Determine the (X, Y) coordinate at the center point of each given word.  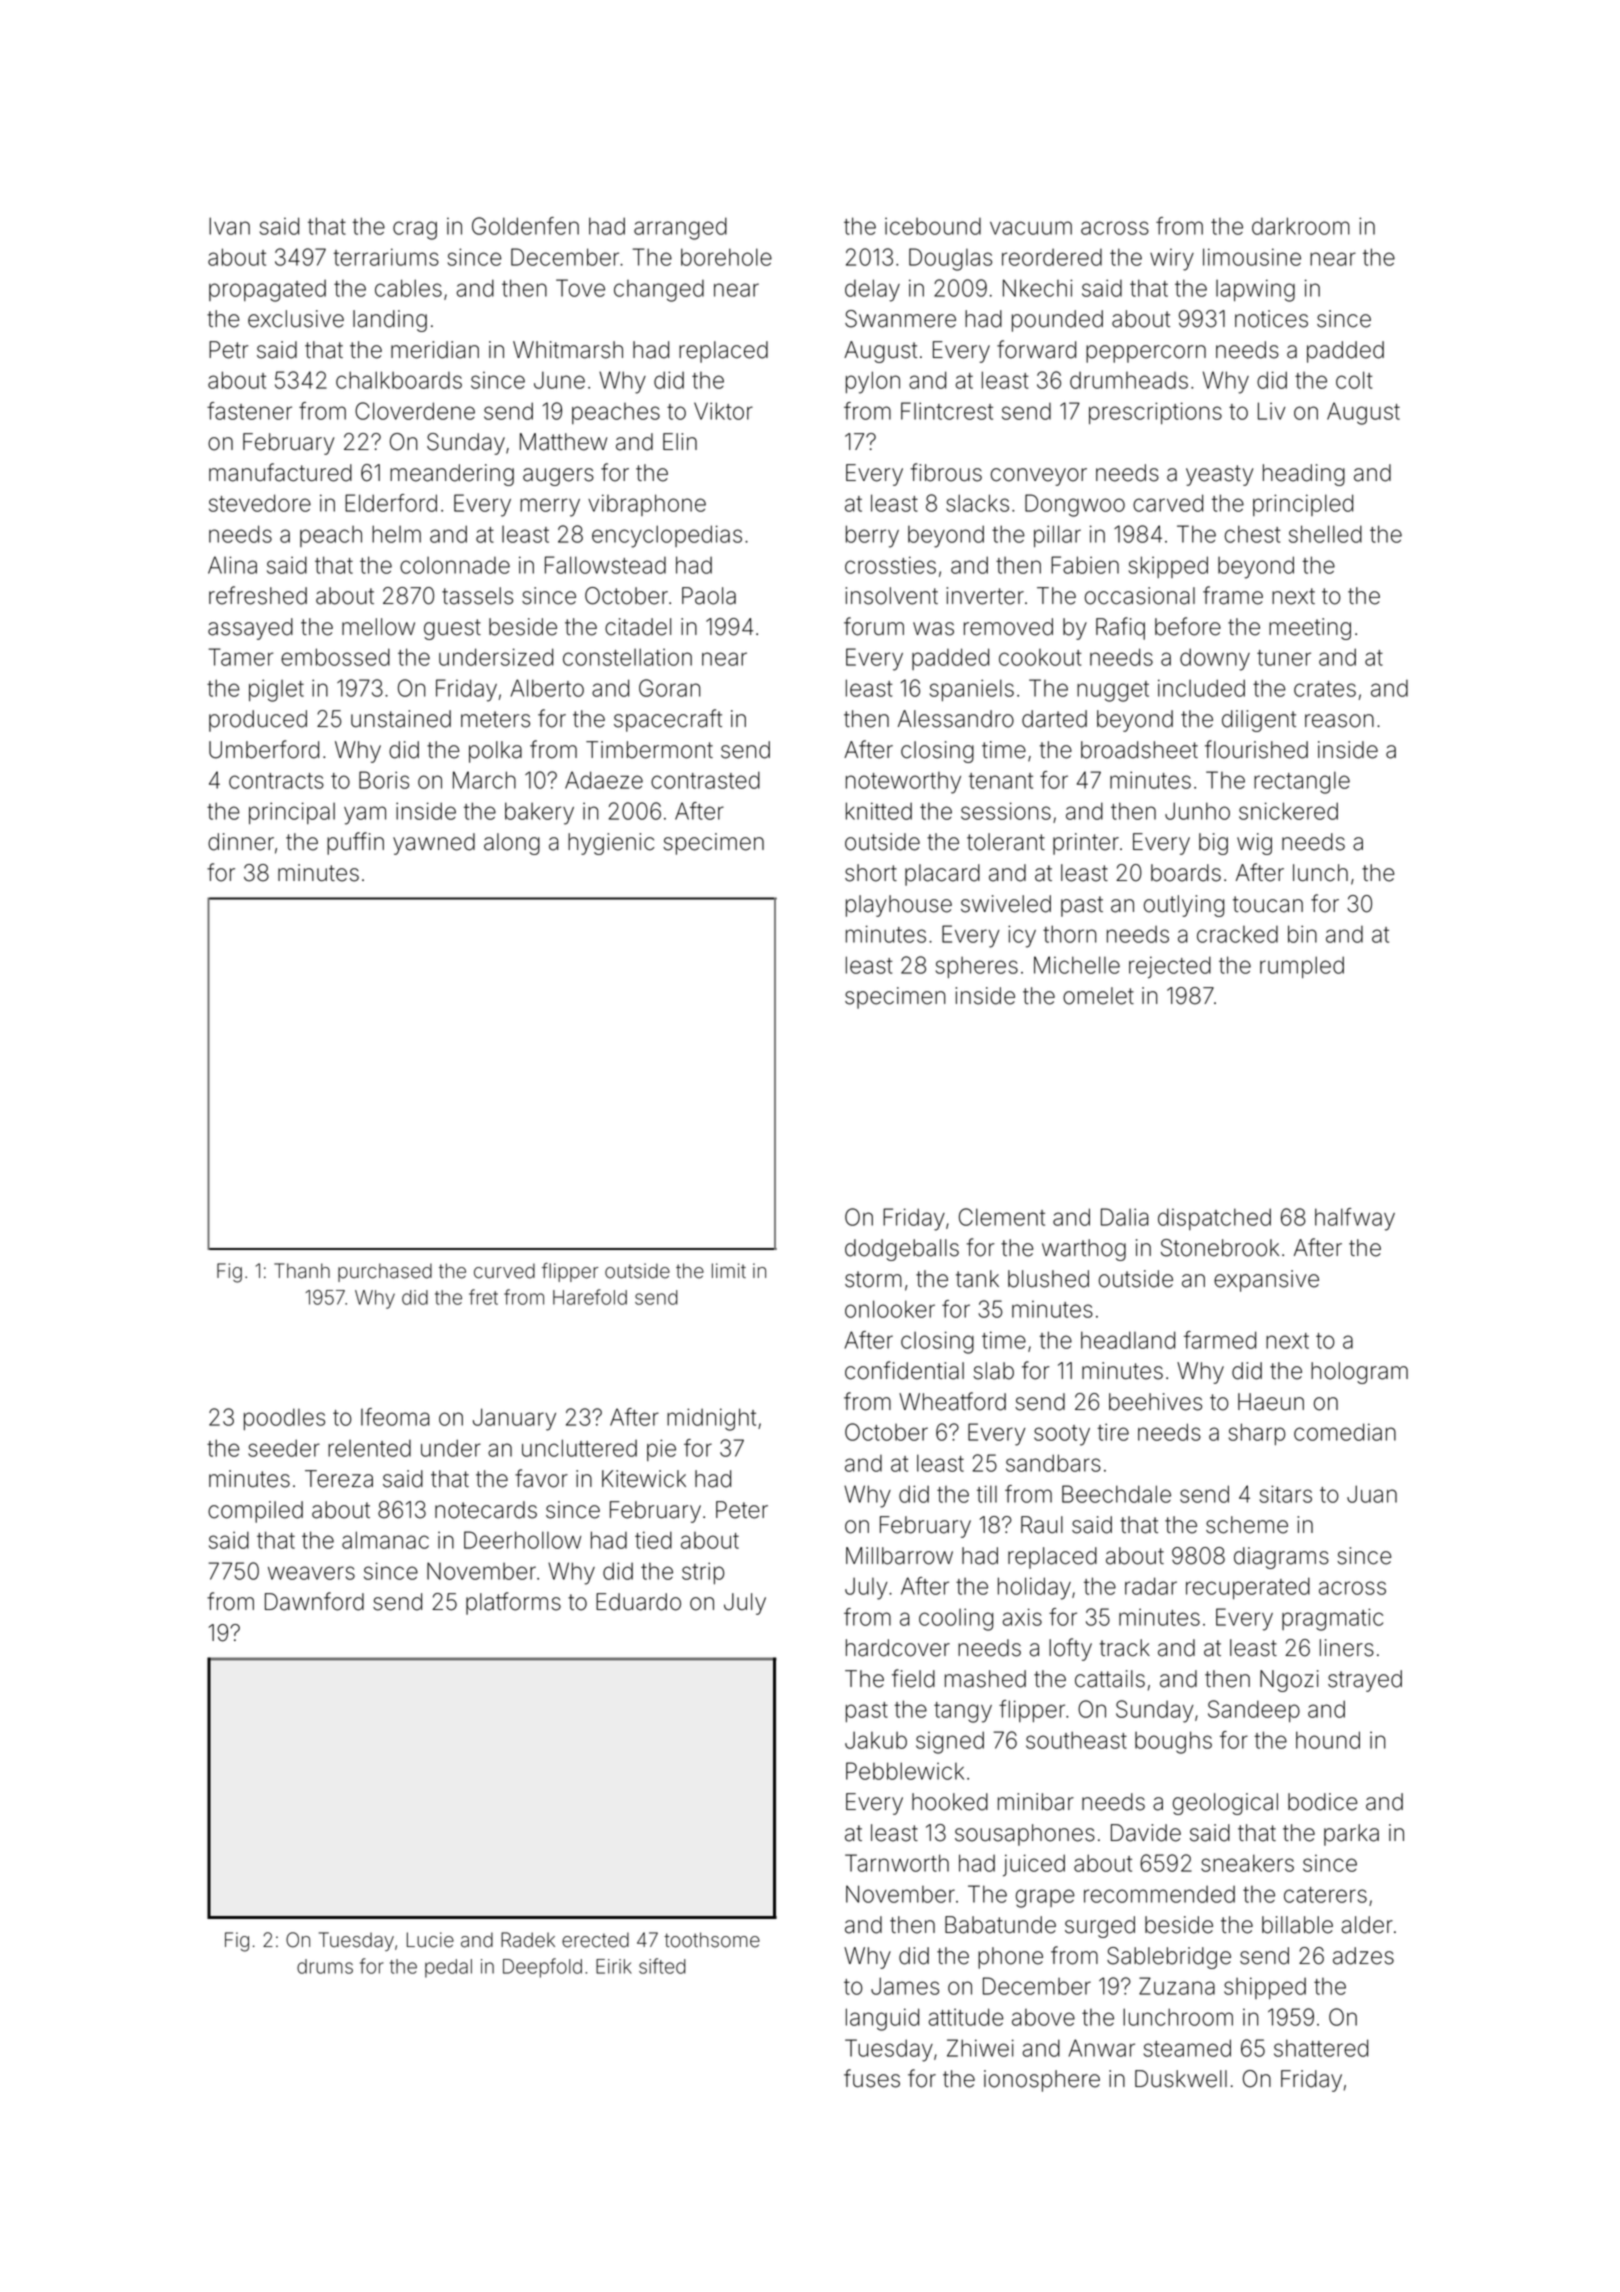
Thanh (302, 1271)
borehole (726, 257)
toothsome (712, 1940)
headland (1128, 1340)
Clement (1002, 1217)
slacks (977, 503)
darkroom (1301, 226)
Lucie (430, 1940)
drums (325, 1966)
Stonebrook (1220, 1248)
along (512, 844)
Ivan (229, 226)
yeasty (1219, 475)
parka (1351, 1835)
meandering (452, 475)
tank (977, 1279)
